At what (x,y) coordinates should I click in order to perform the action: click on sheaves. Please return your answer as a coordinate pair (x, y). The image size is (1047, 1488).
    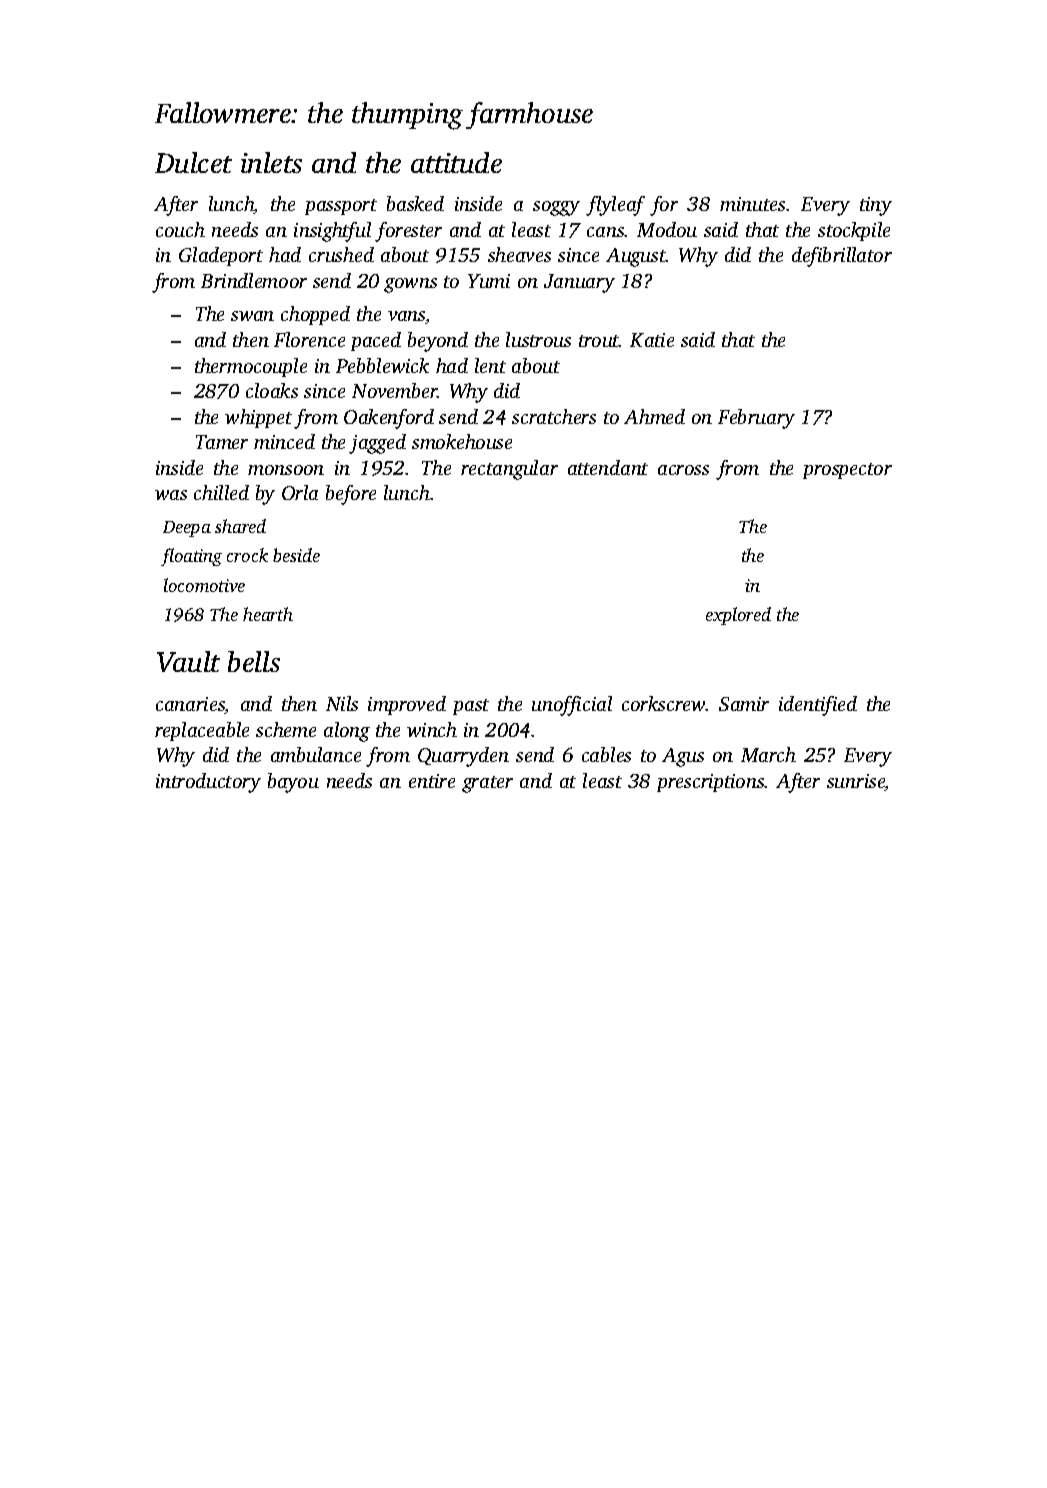
    Looking at the image, I should click on (519, 254).
